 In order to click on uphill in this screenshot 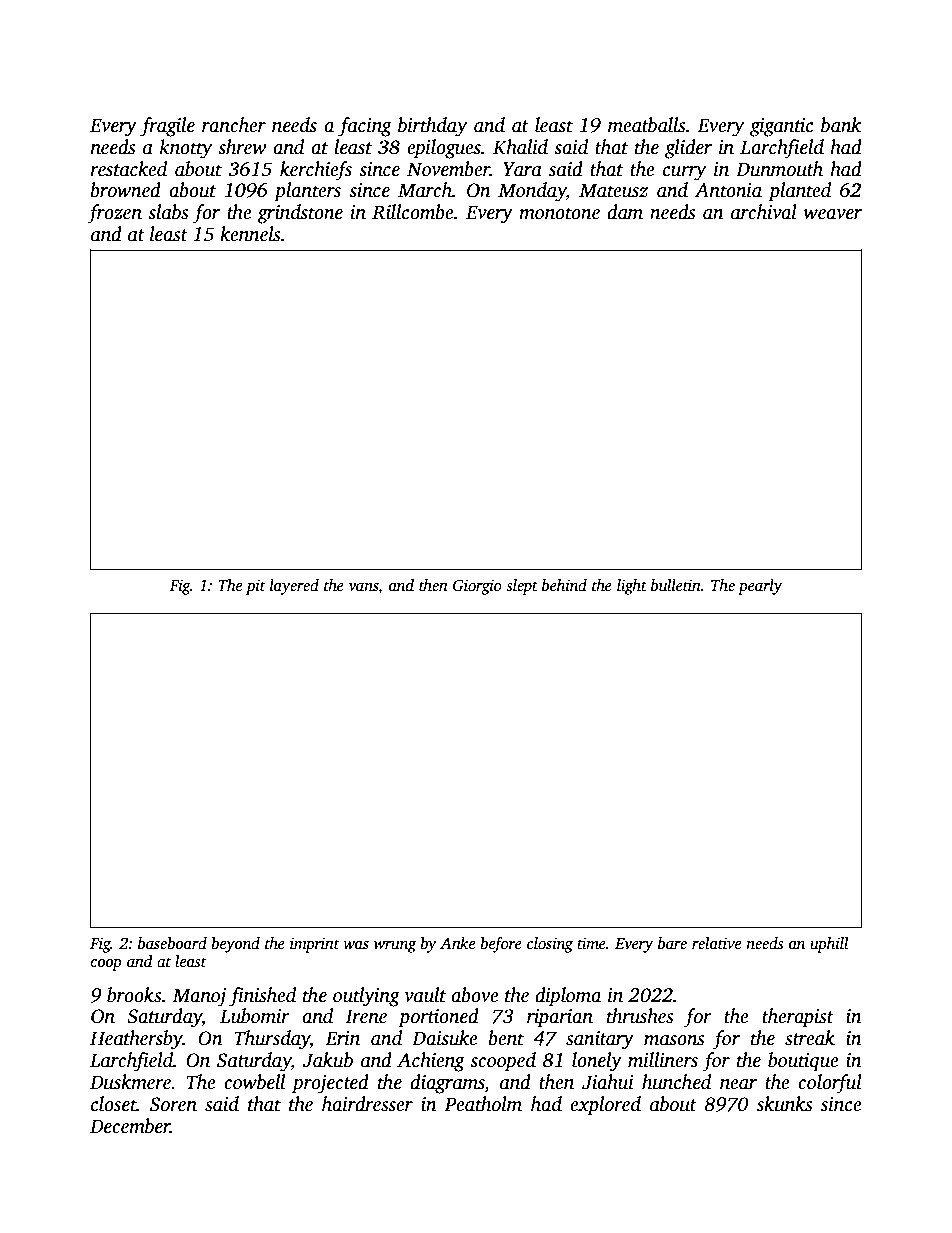, I will do `click(829, 945)`.
